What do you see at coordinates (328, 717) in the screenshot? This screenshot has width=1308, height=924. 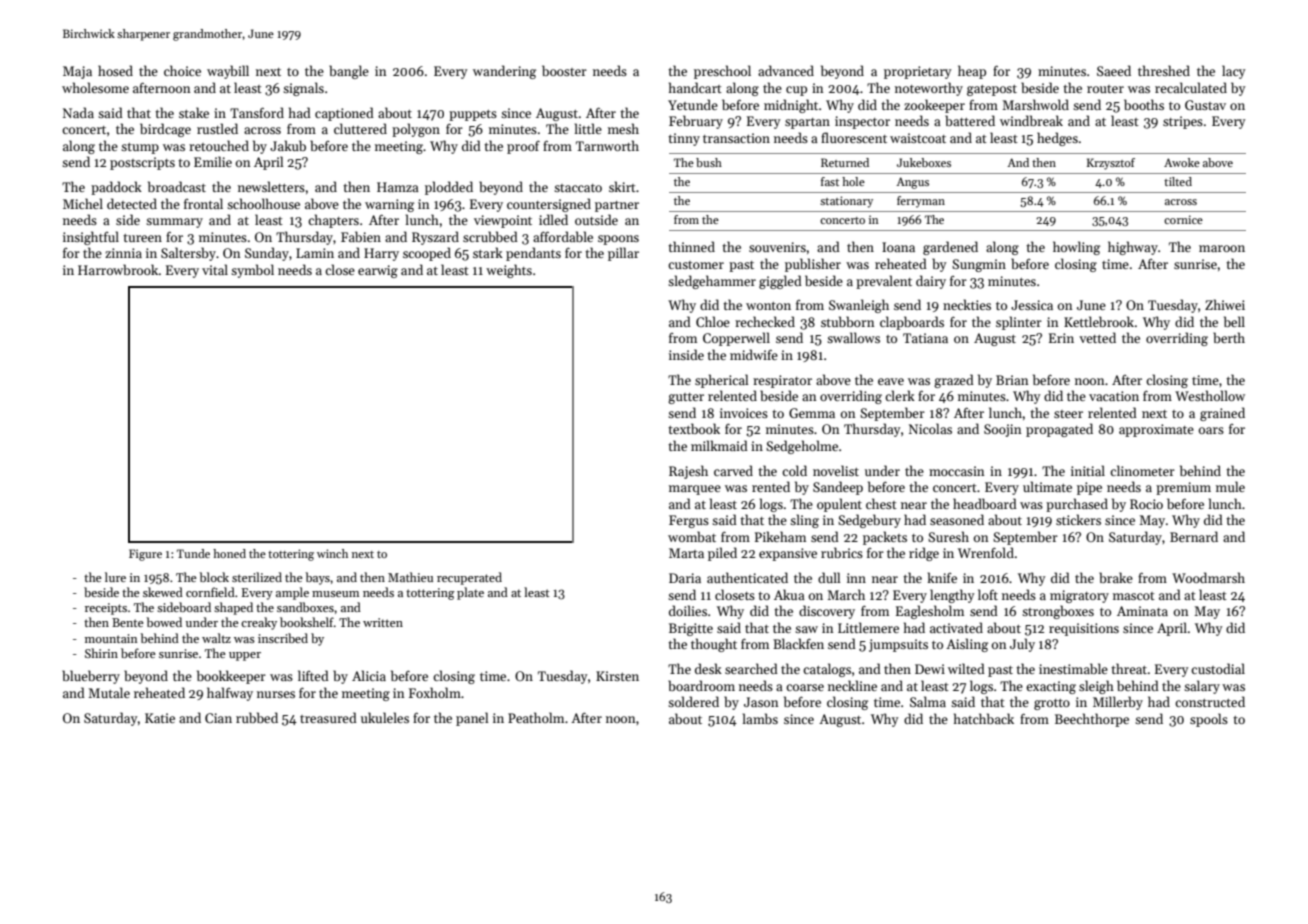 I see `treasured` at bounding box center [328, 717].
